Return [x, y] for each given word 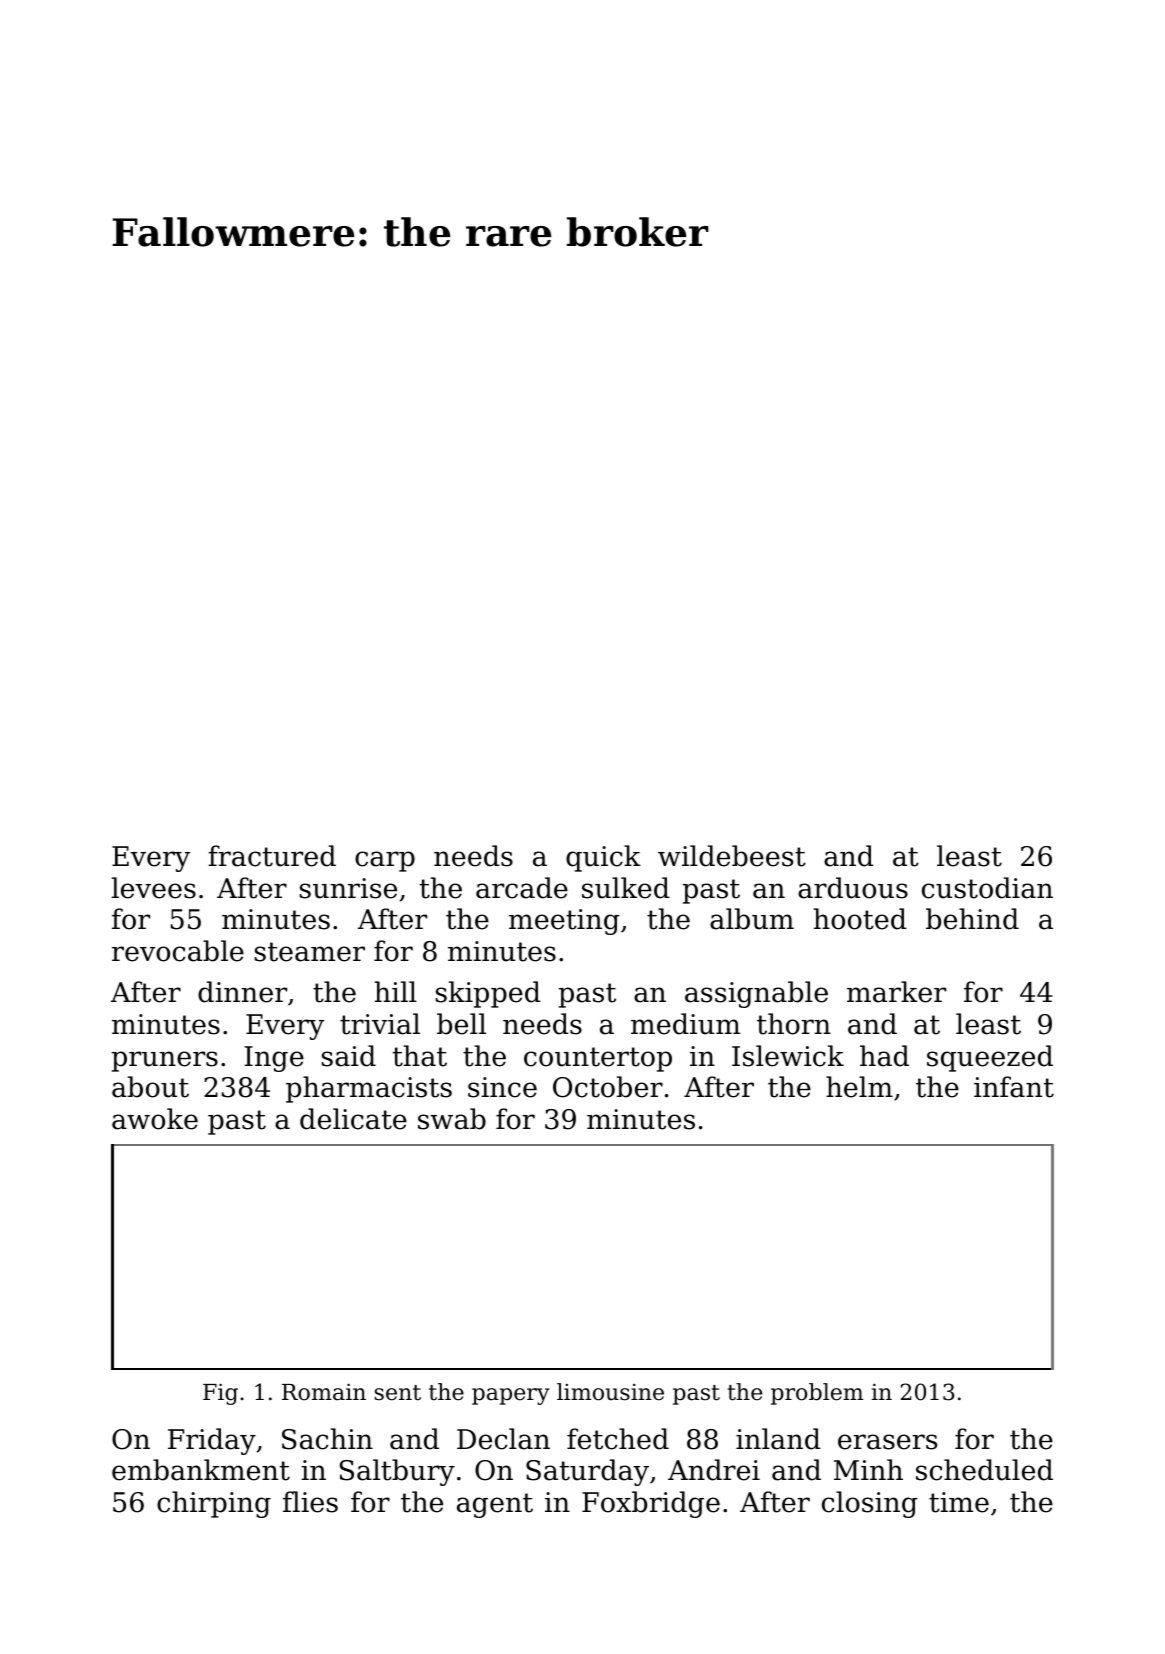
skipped [488, 994]
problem [817, 1394]
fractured [272, 856]
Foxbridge [651, 1504]
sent [397, 1393]
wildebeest [732, 856]
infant [1014, 1087]
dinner [242, 992]
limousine [610, 1392]
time [959, 1502]
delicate [353, 1119]
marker [896, 992]
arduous [853, 888]
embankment [201, 1470]
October [608, 1087]
